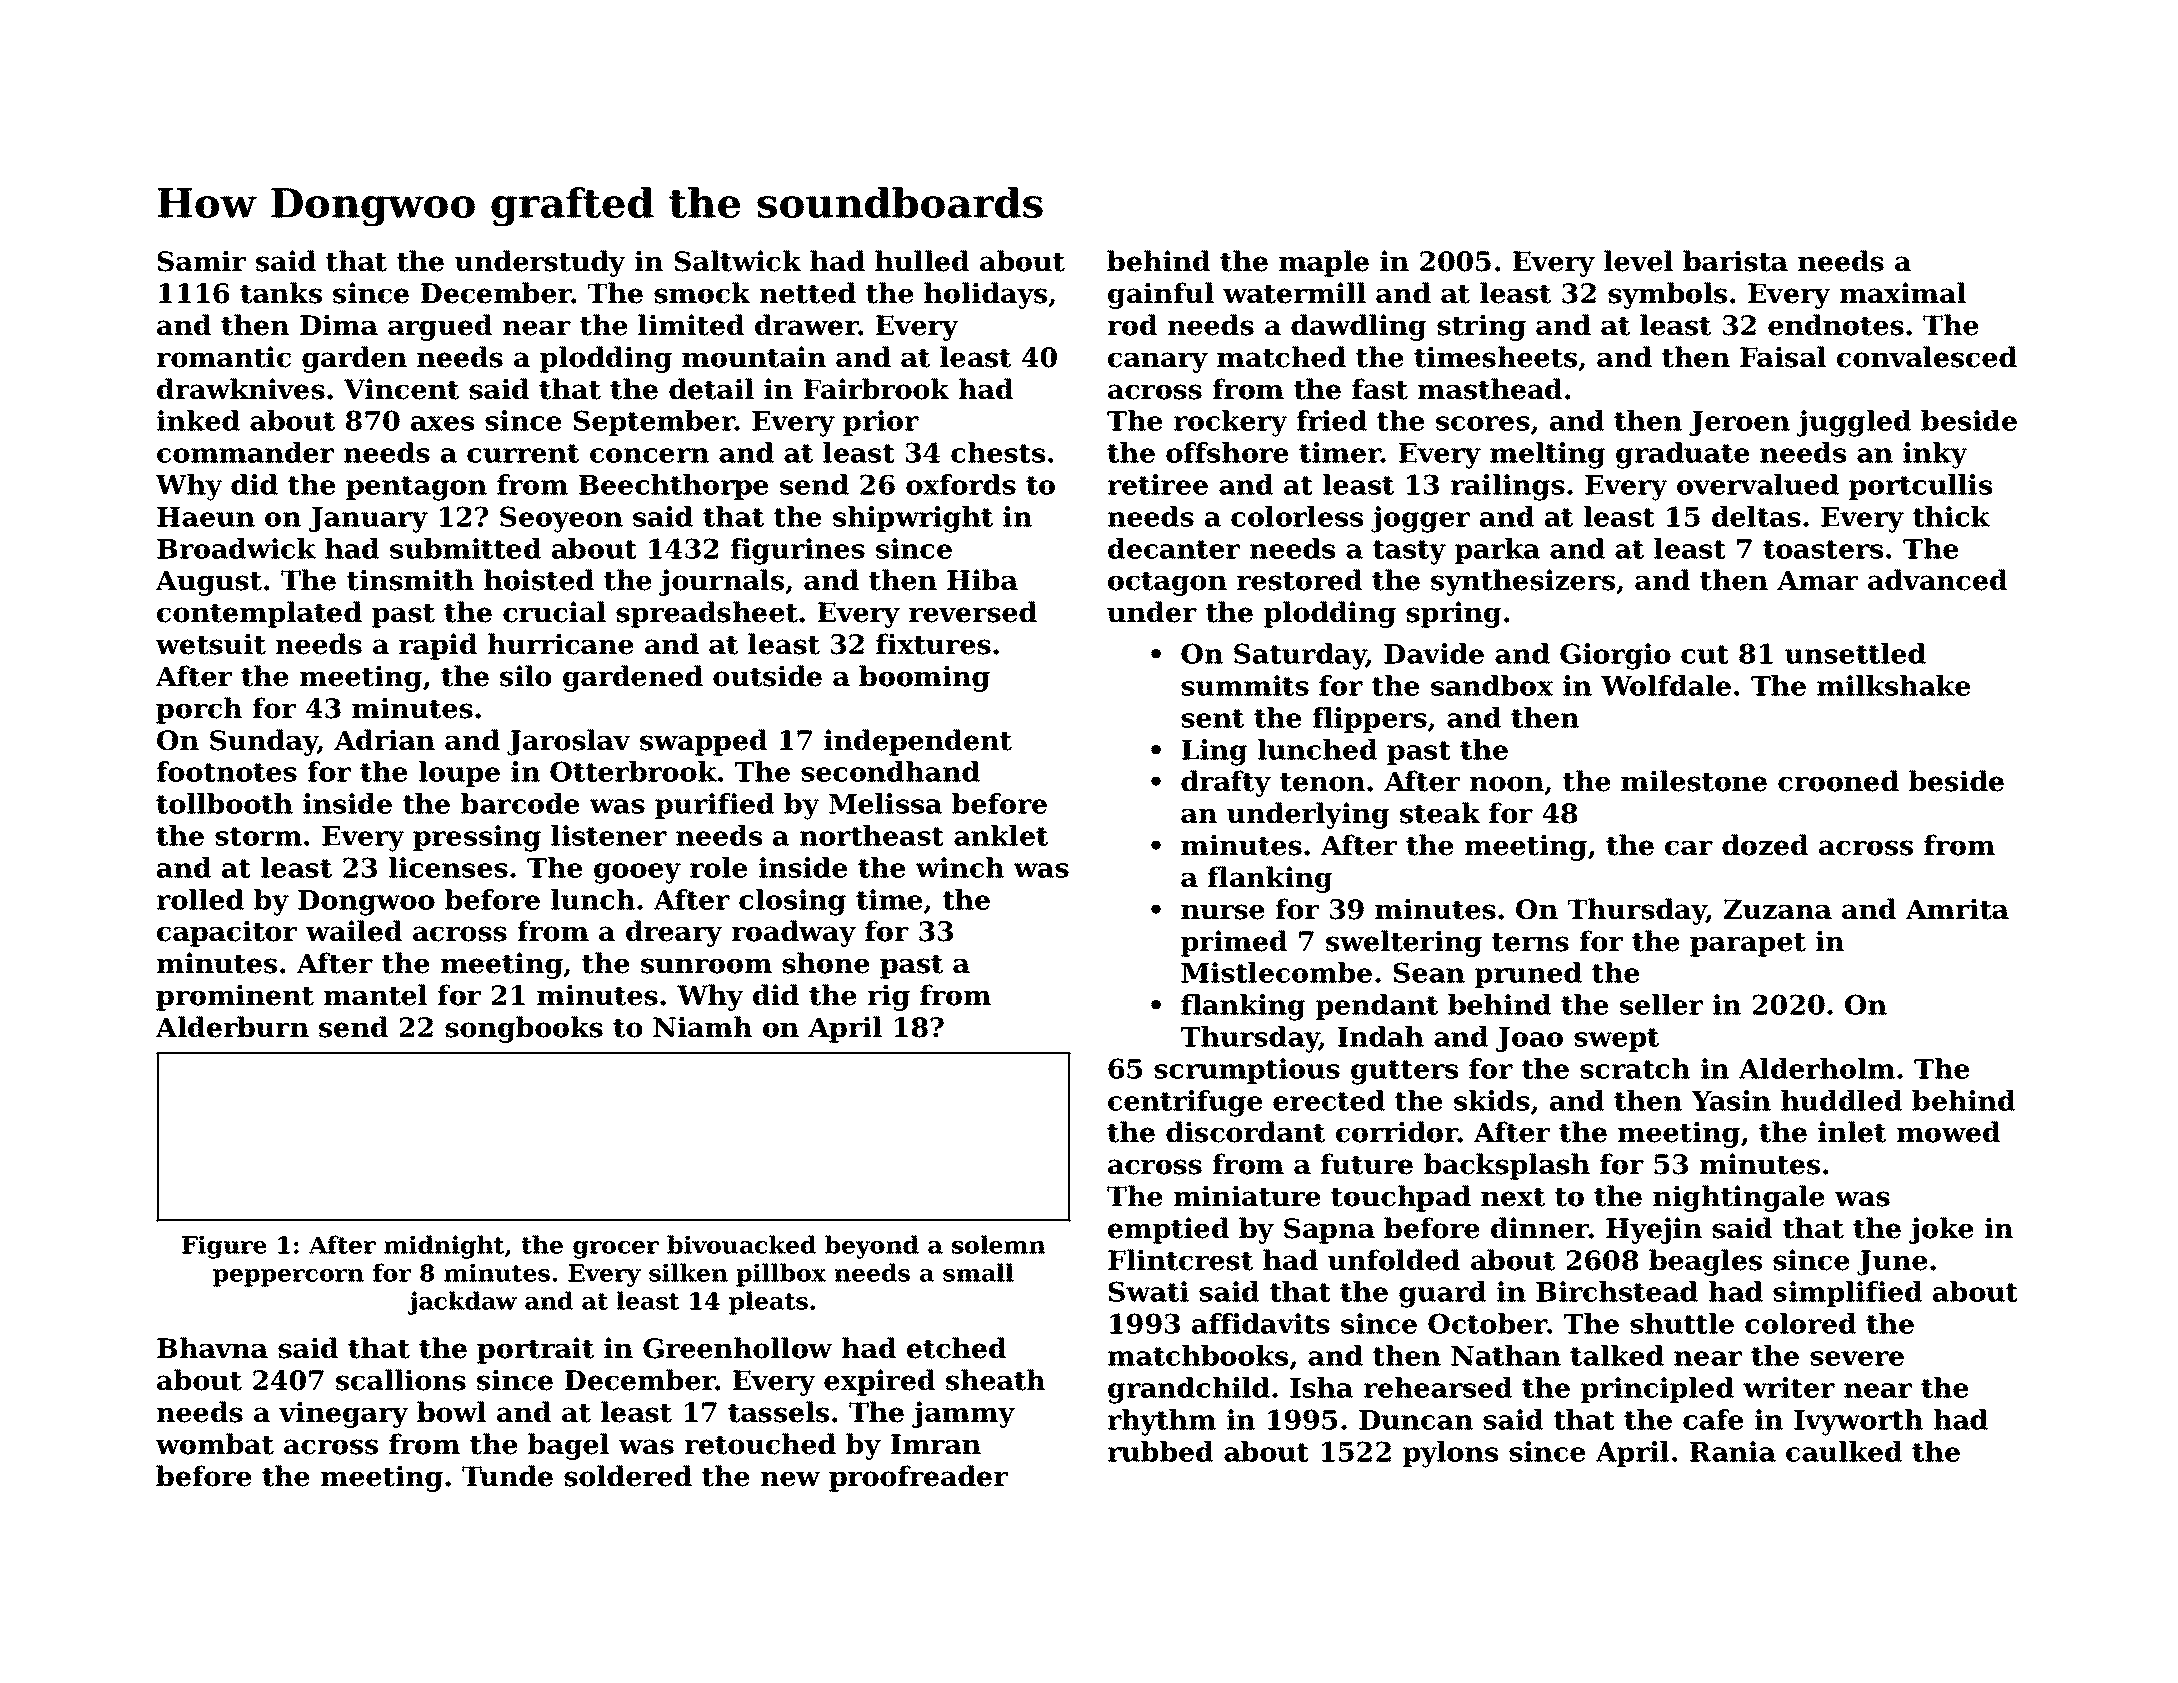 Image resolution: width=2178 pixels, height=1683 pixels. I want to click on maple, so click(1324, 263).
